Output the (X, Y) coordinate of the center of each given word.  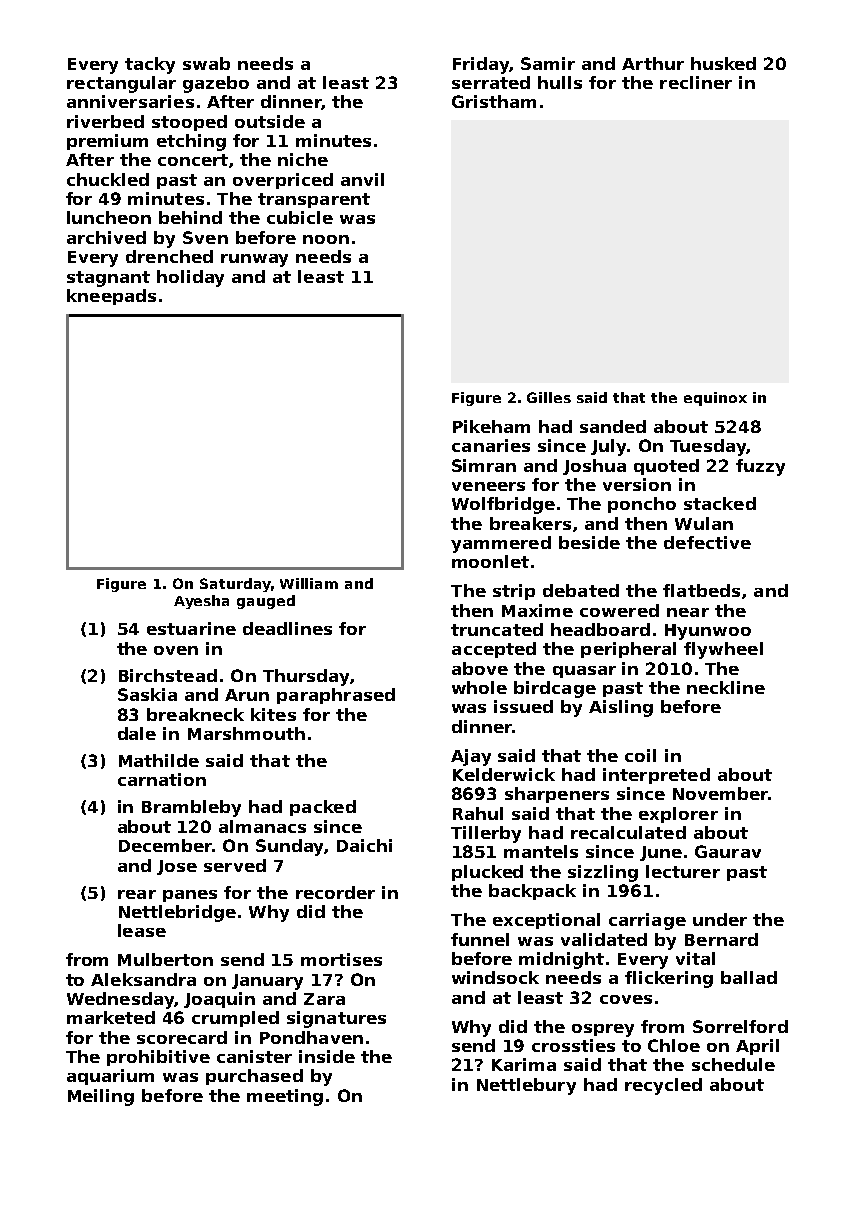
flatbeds (701, 590)
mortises (341, 959)
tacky (150, 65)
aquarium (110, 1077)
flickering (669, 979)
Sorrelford (740, 1026)
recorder (335, 892)
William (309, 583)
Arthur (653, 63)
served (235, 865)
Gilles (549, 397)
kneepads (111, 297)
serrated (491, 82)
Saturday (235, 585)
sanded (613, 426)
